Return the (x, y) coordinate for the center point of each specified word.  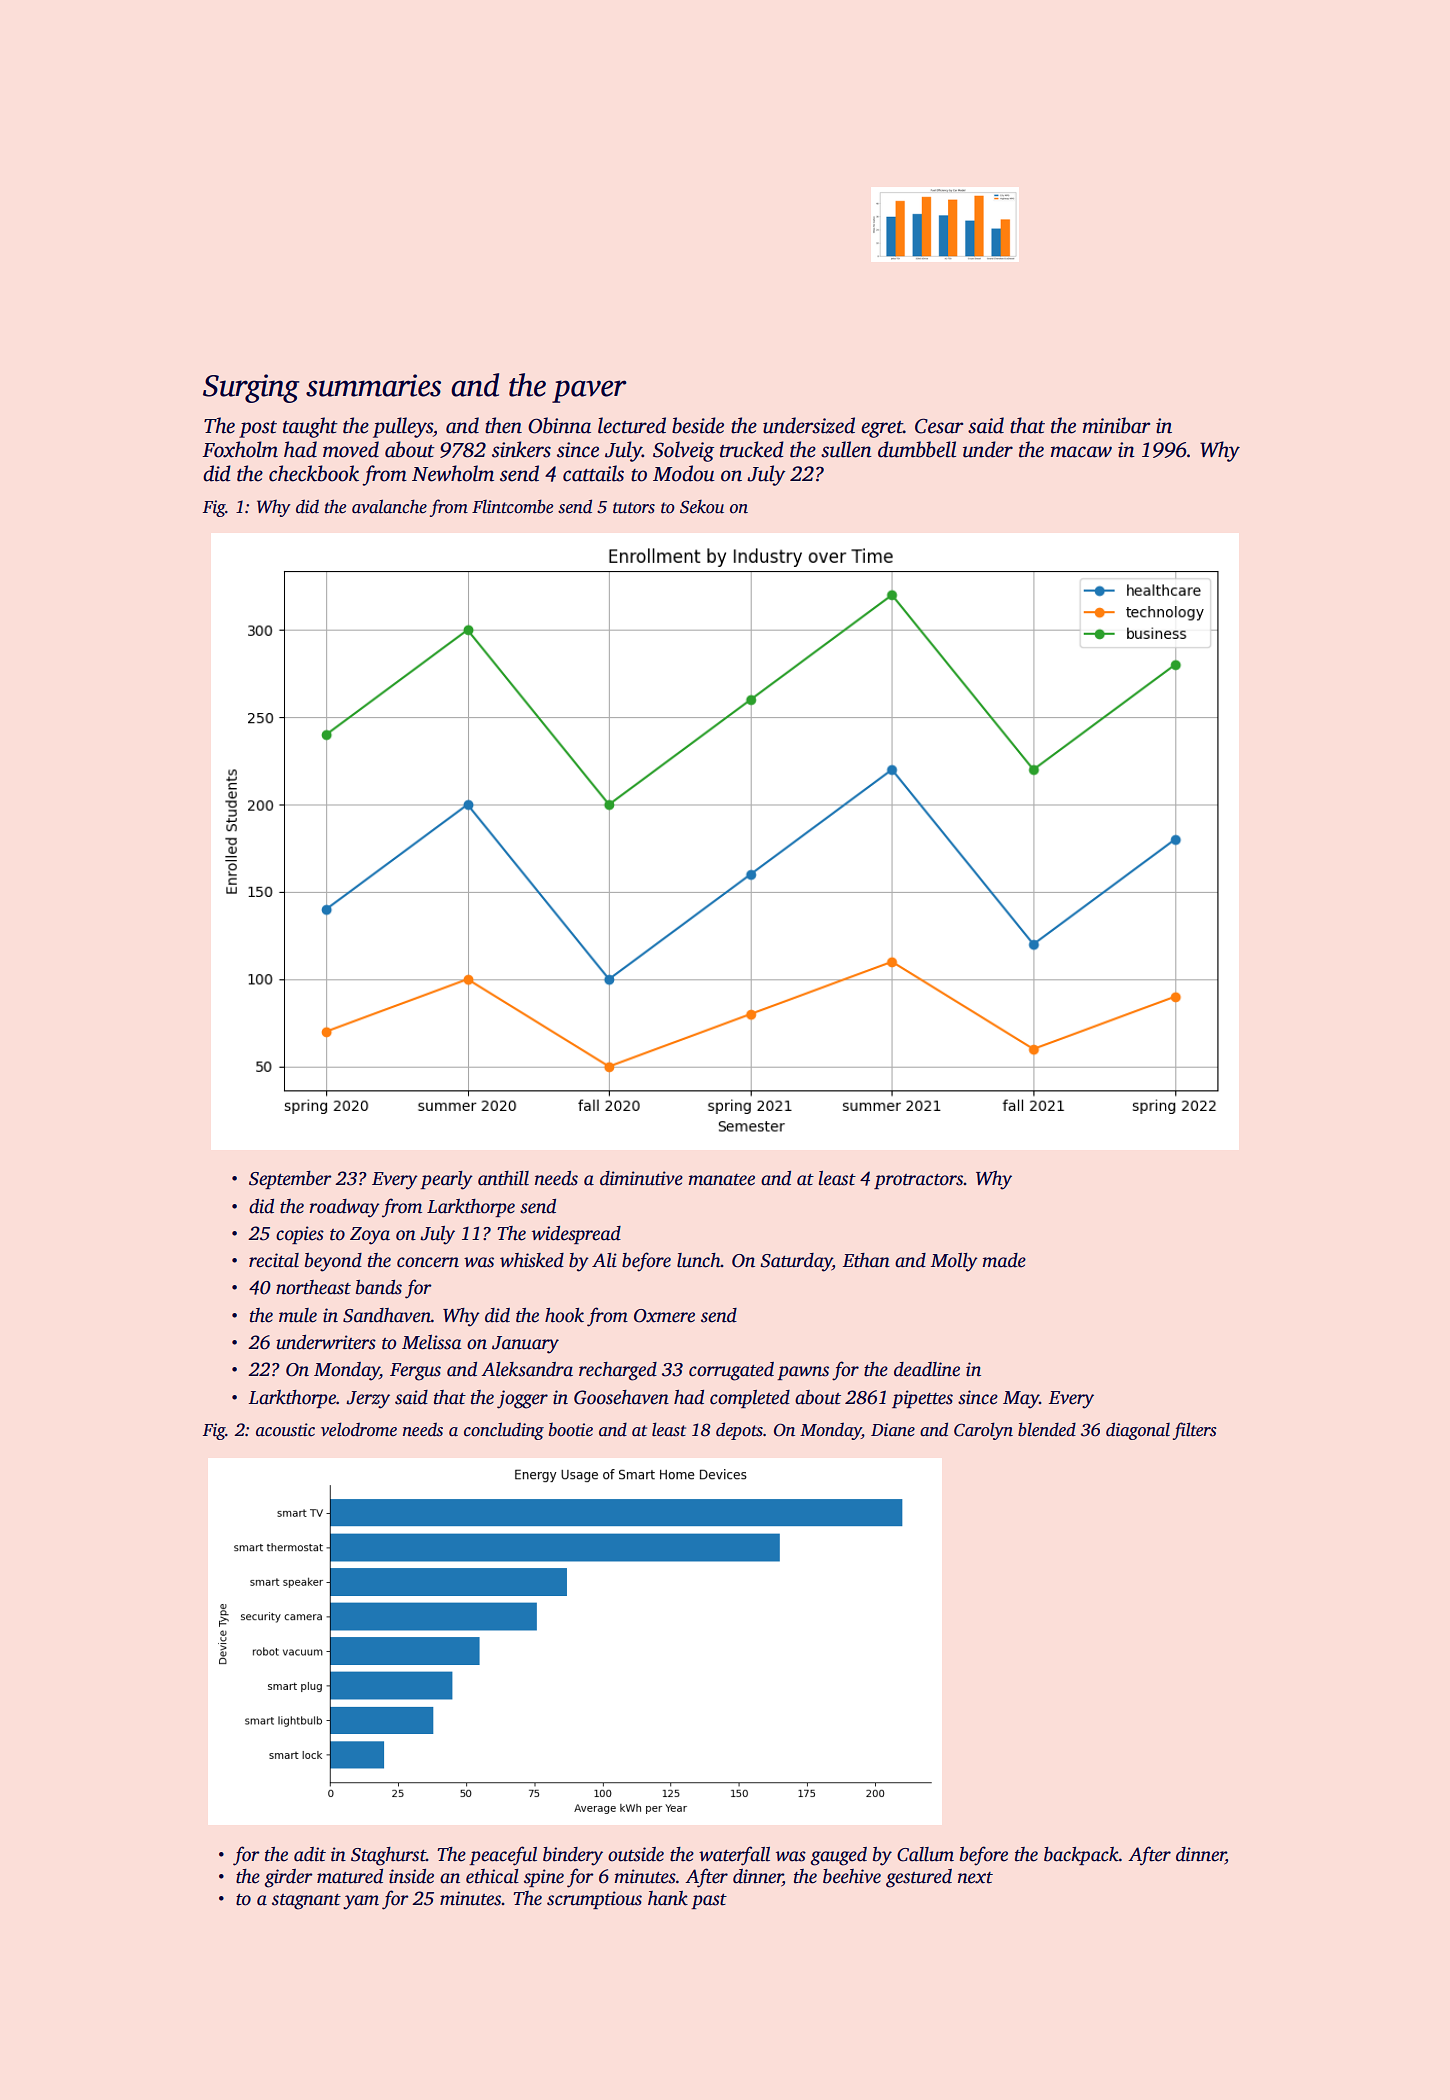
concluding (504, 1431)
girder (289, 1878)
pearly (446, 1180)
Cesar (939, 426)
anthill (503, 1178)
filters (1195, 1431)
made (1004, 1260)
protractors (918, 1181)
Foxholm (240, 449)
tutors (634, 508)
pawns (803, 1373)
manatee (722, 1180)
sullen (846, 449)
